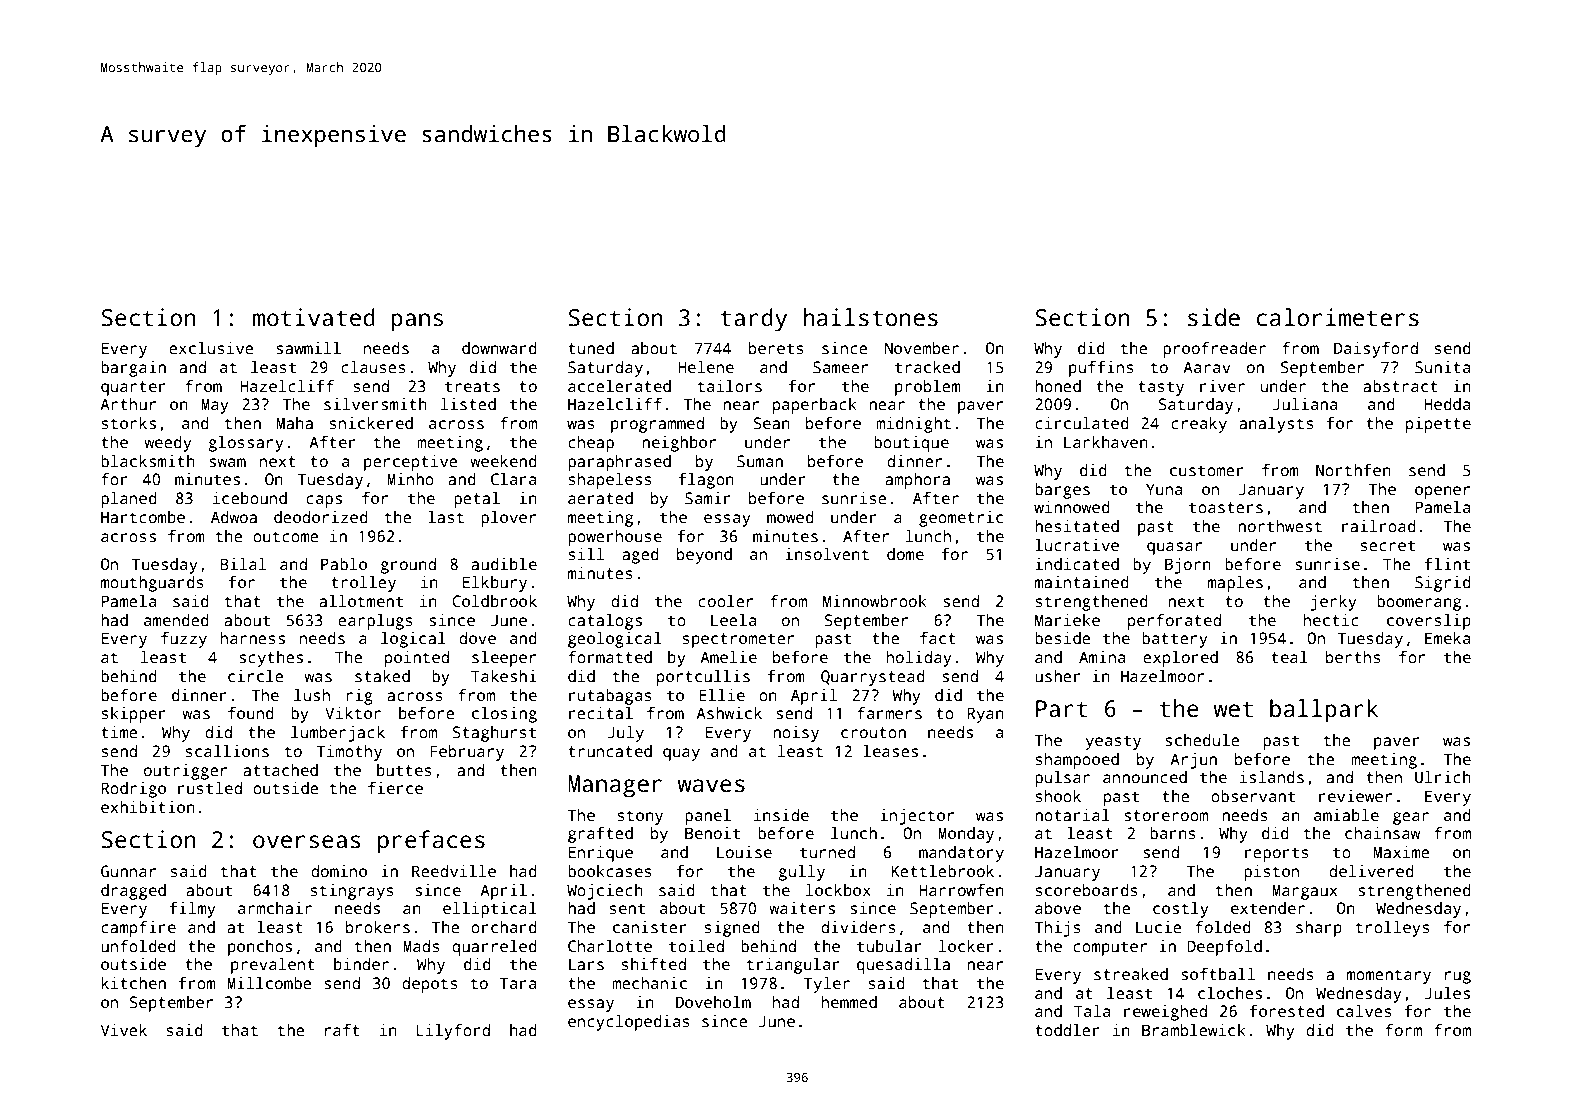 The height and width of the page is (1111, 1572). Describe the element at coordinates (1447, 404) in the page. I see `Hedda` at that location.
